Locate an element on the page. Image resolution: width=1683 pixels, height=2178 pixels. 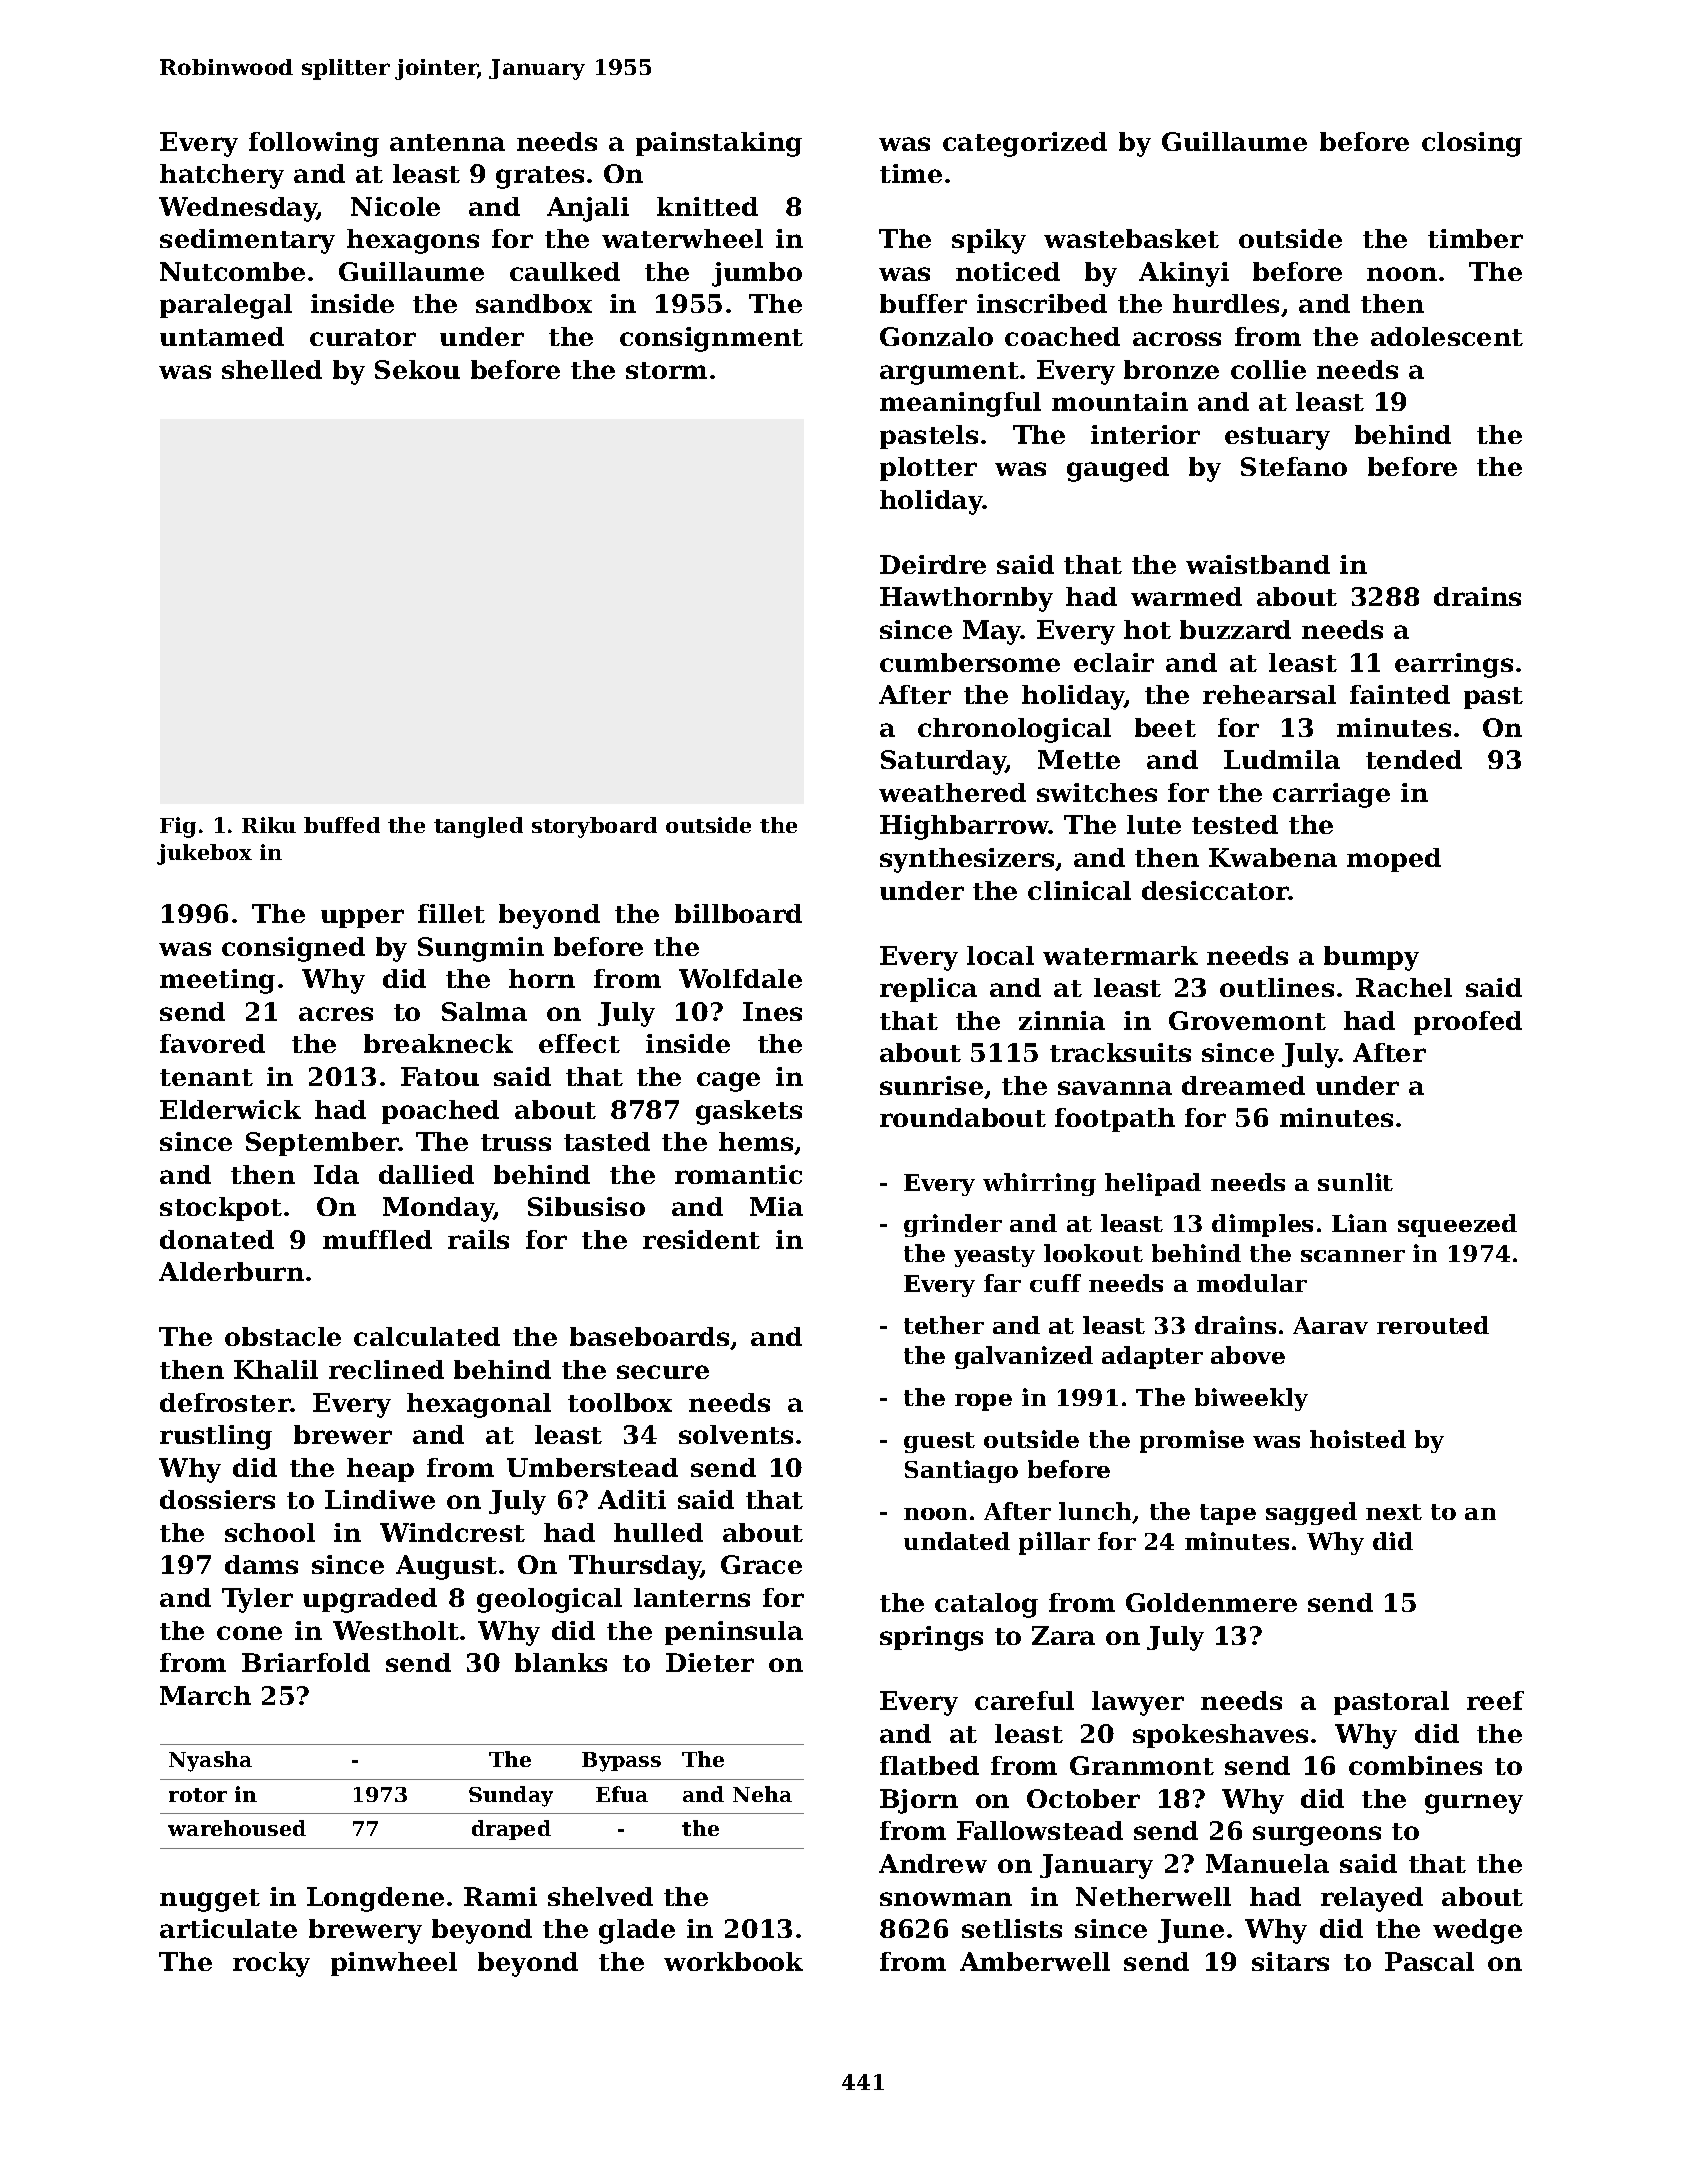
tape is located at coordinates (1228, 1514).
